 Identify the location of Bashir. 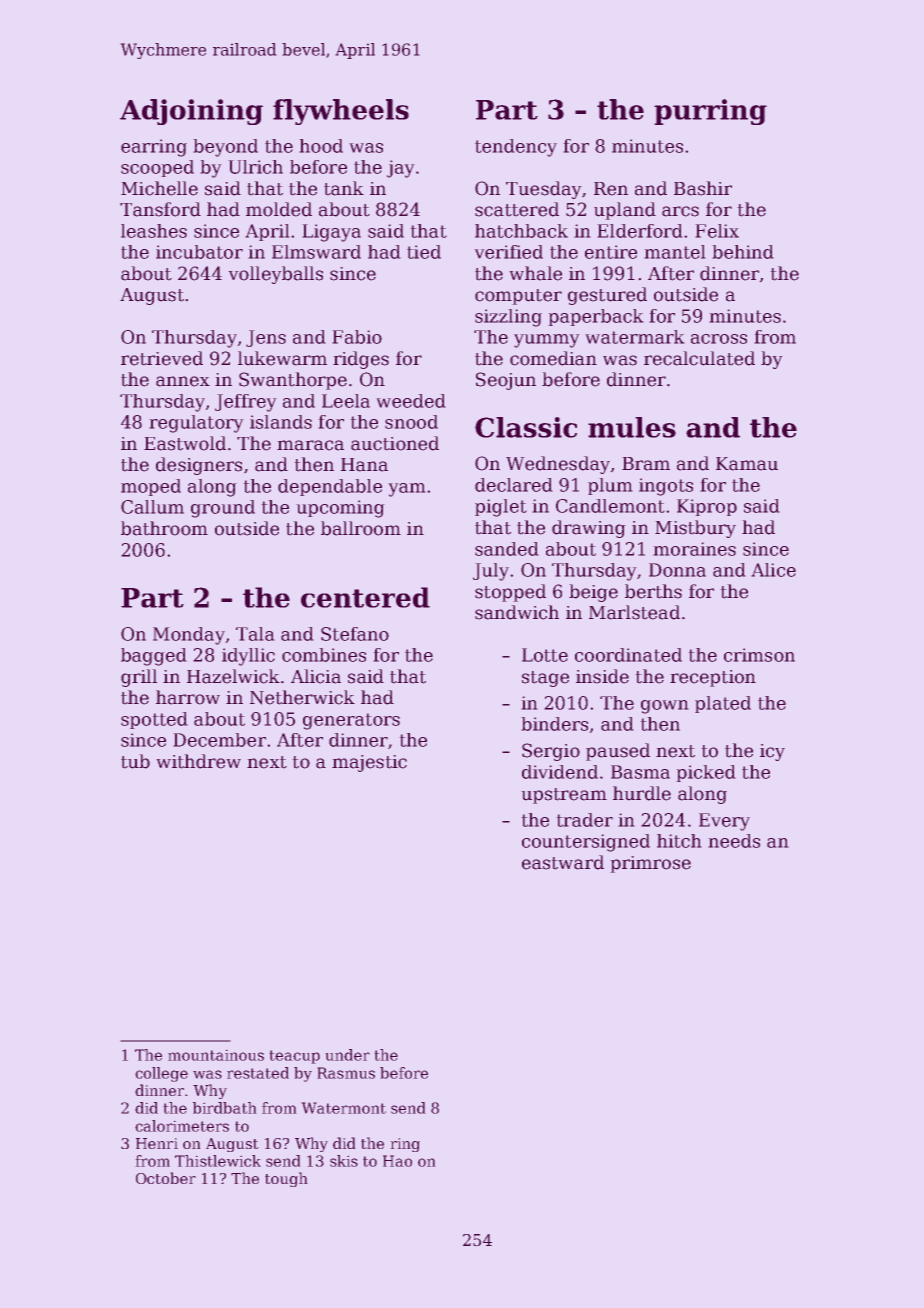
(703, 188).
